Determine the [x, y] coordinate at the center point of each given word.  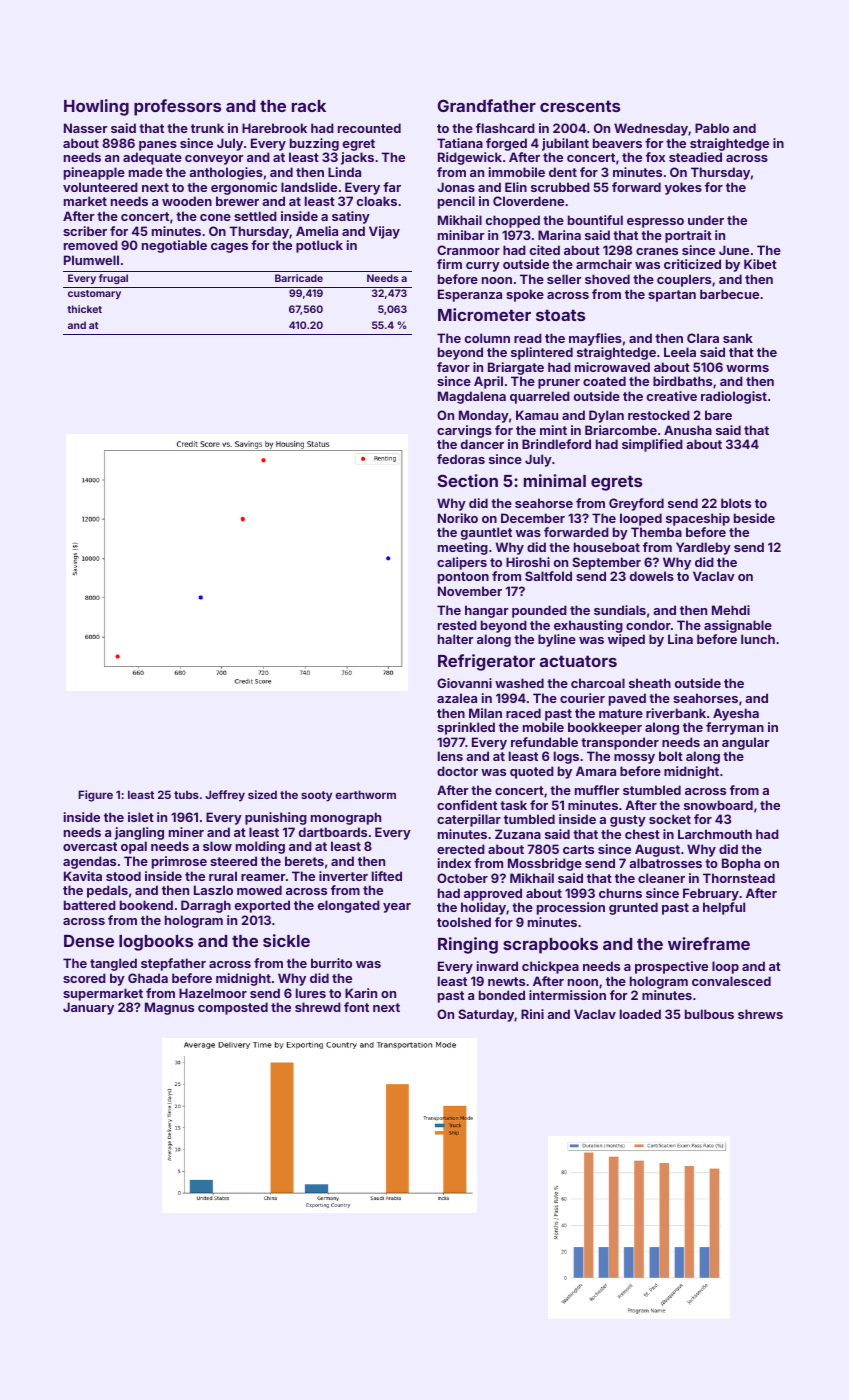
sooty [316, 796]
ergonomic [244, 188]
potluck [319, 246]
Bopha [741, 864]
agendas [89, 862]
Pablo [712, 128]
